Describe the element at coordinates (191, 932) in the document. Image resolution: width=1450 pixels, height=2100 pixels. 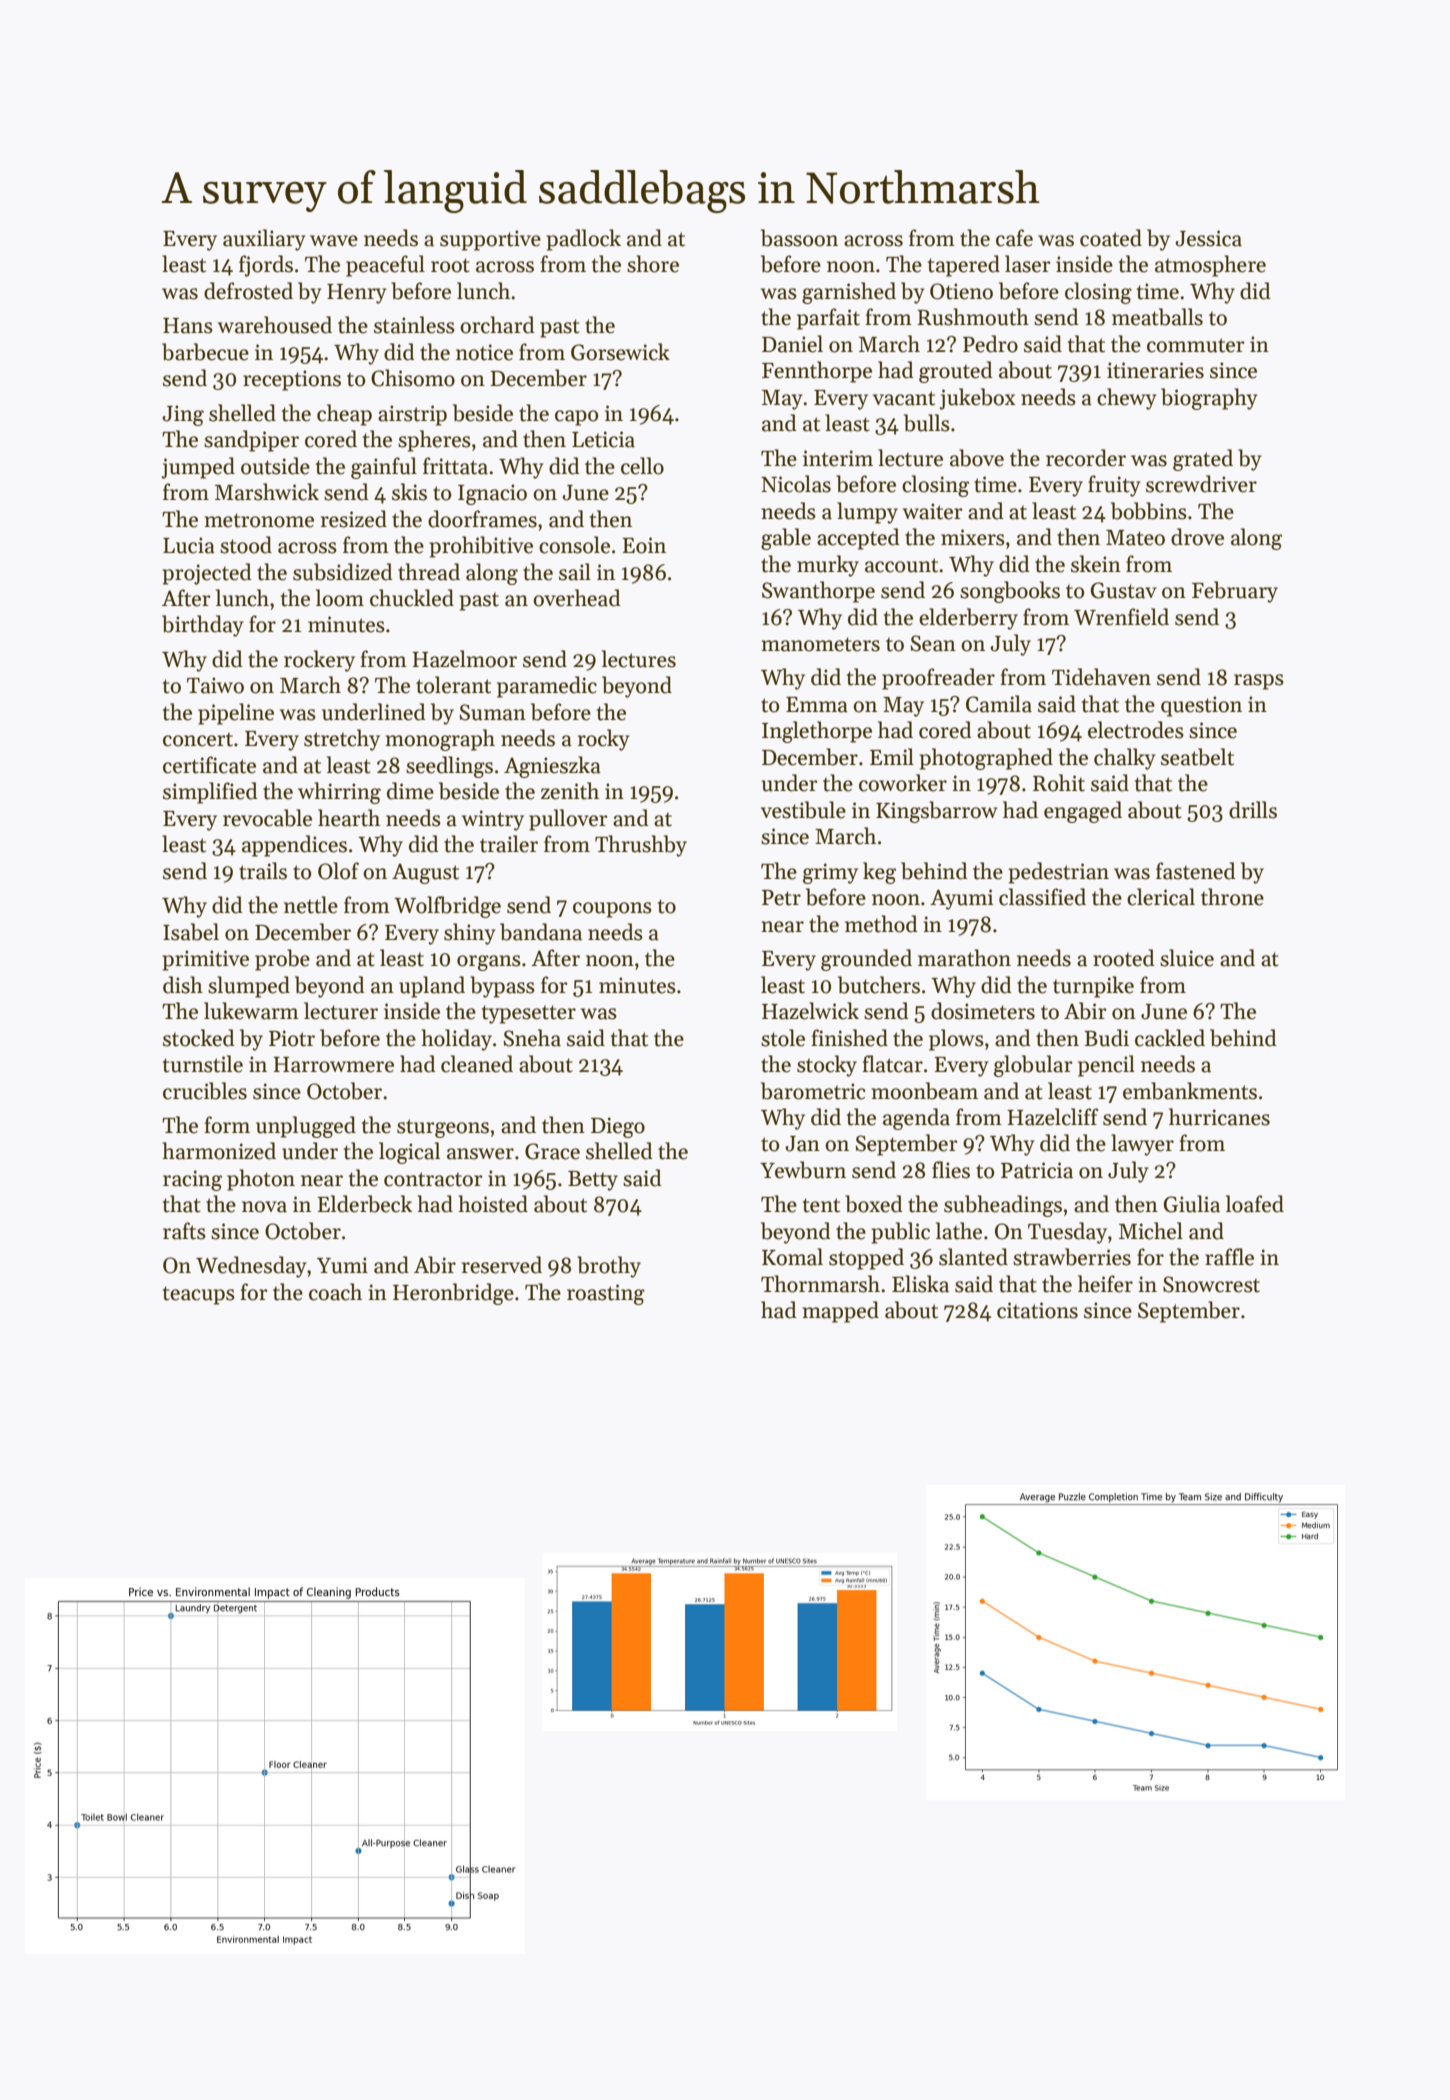
I see `Isabel` at that location.
